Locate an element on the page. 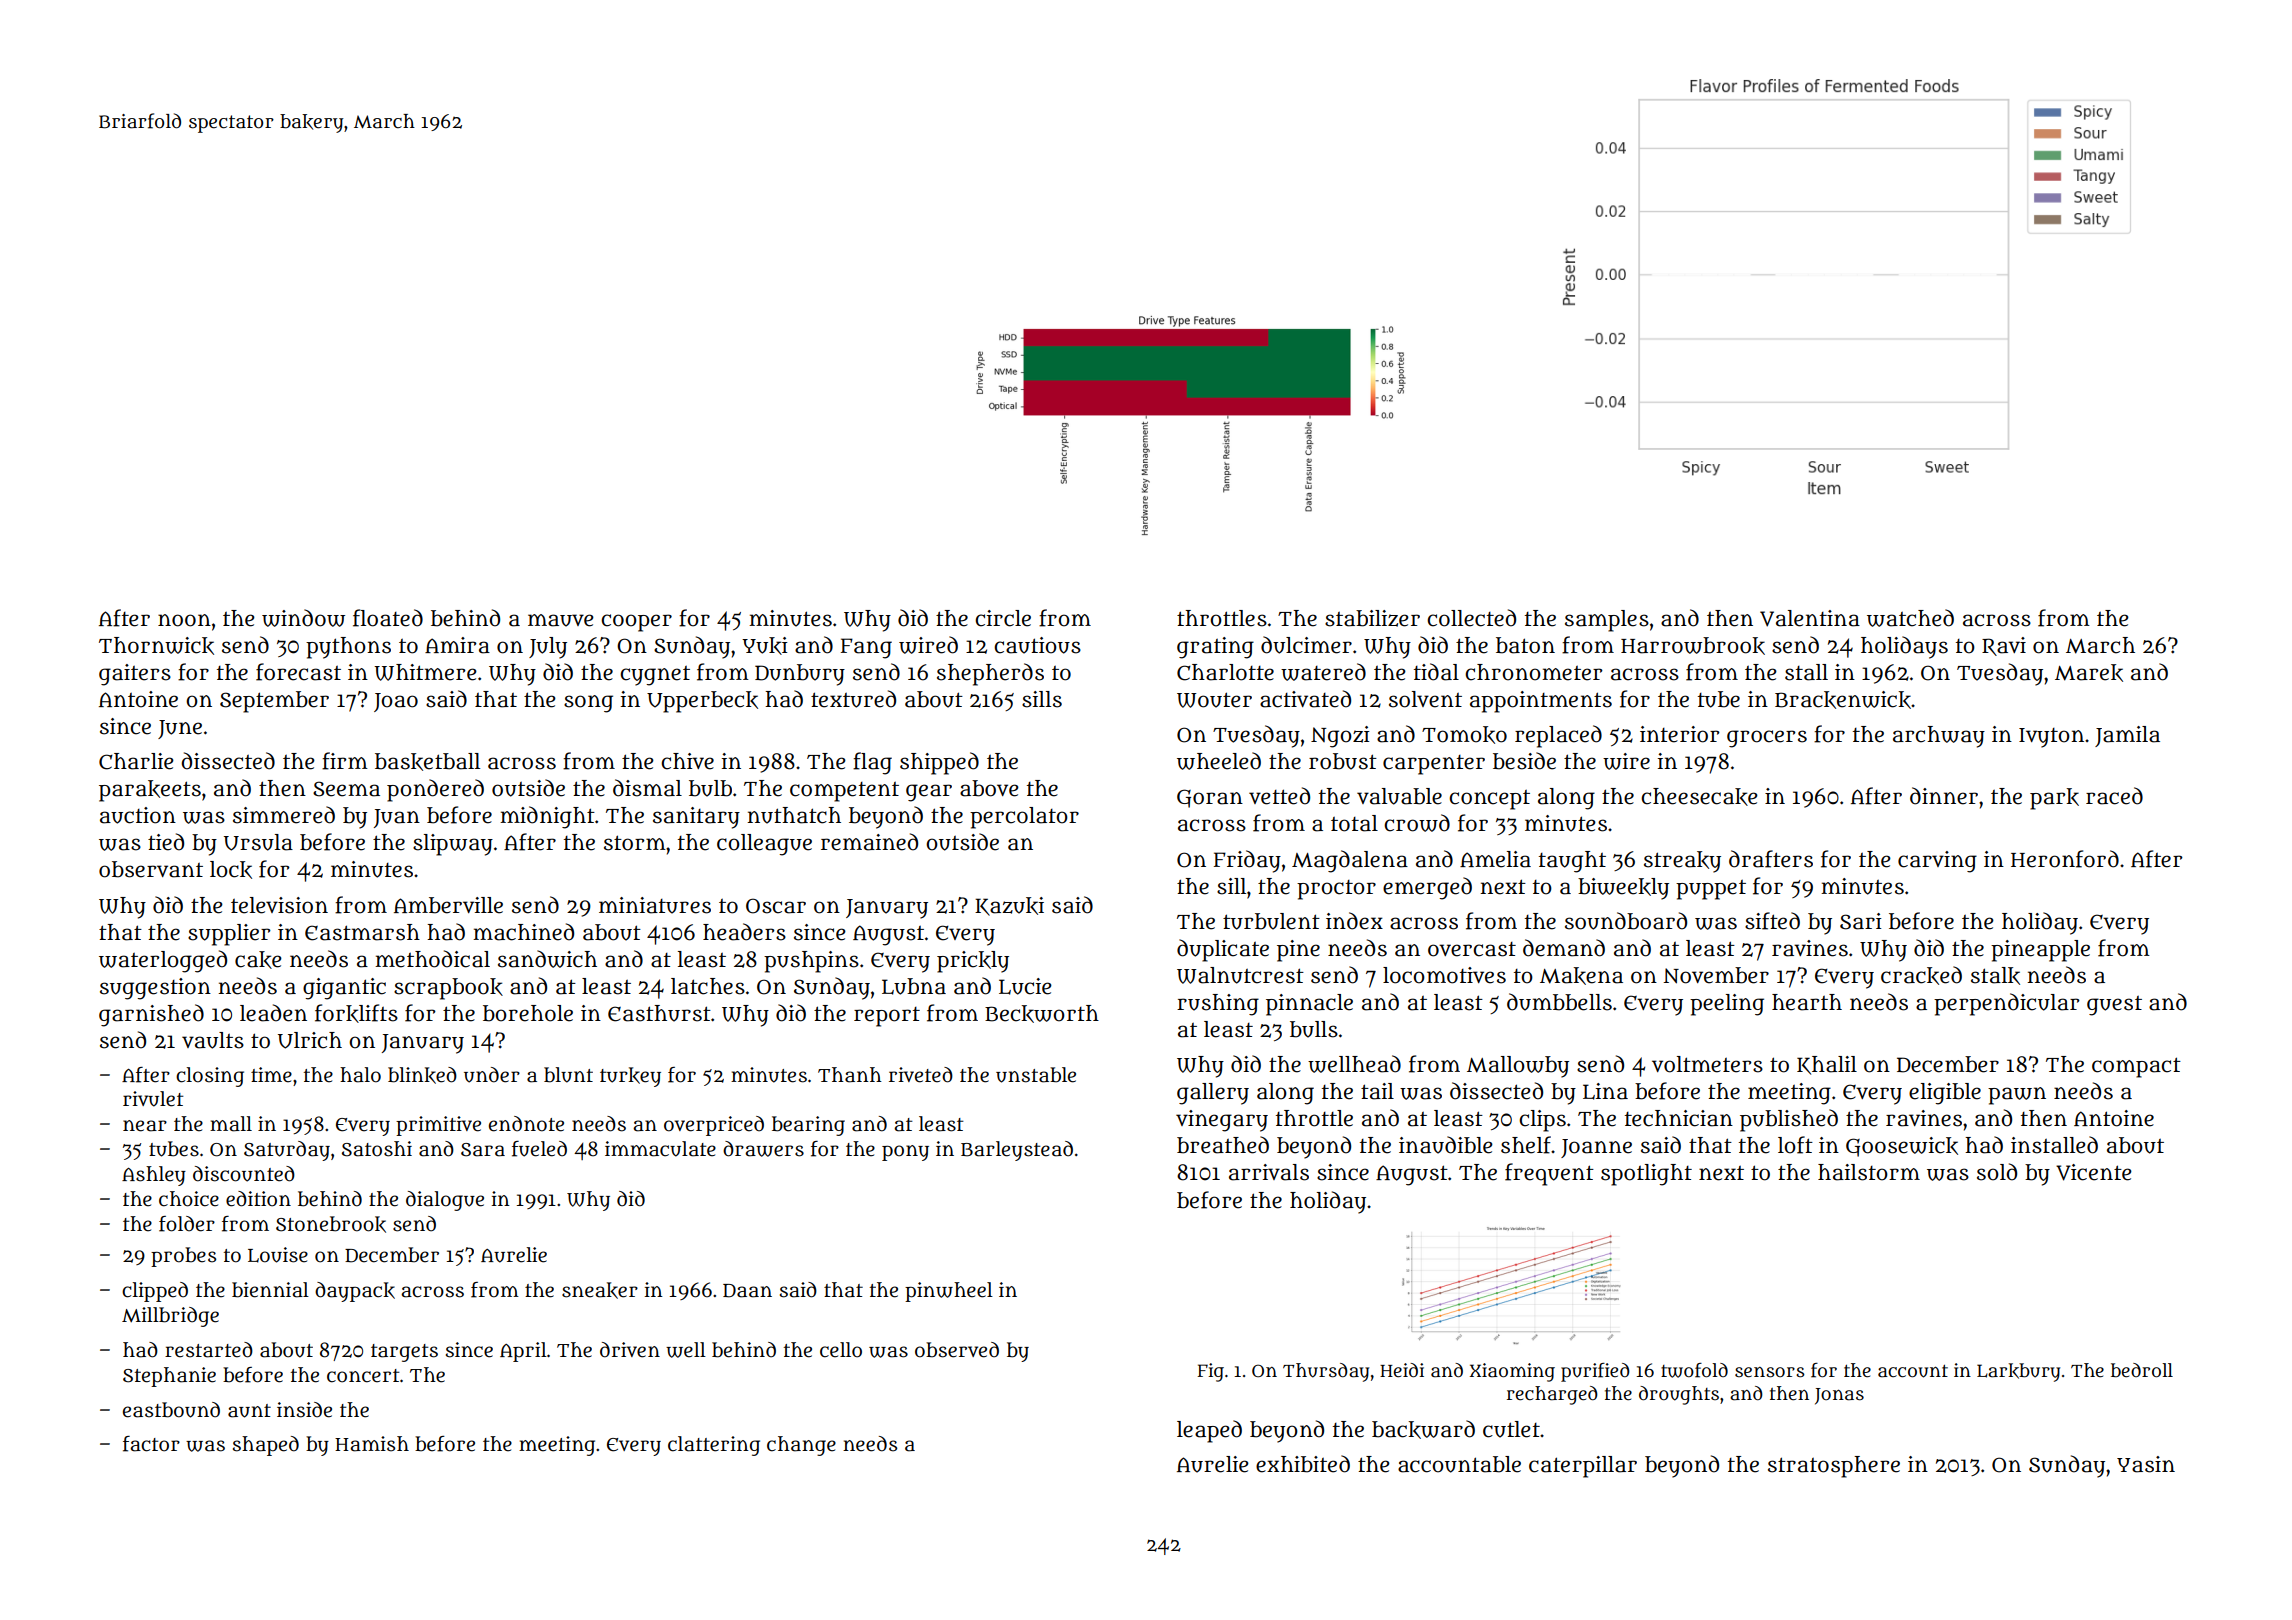  under is located at coordinates (492, 1075).
